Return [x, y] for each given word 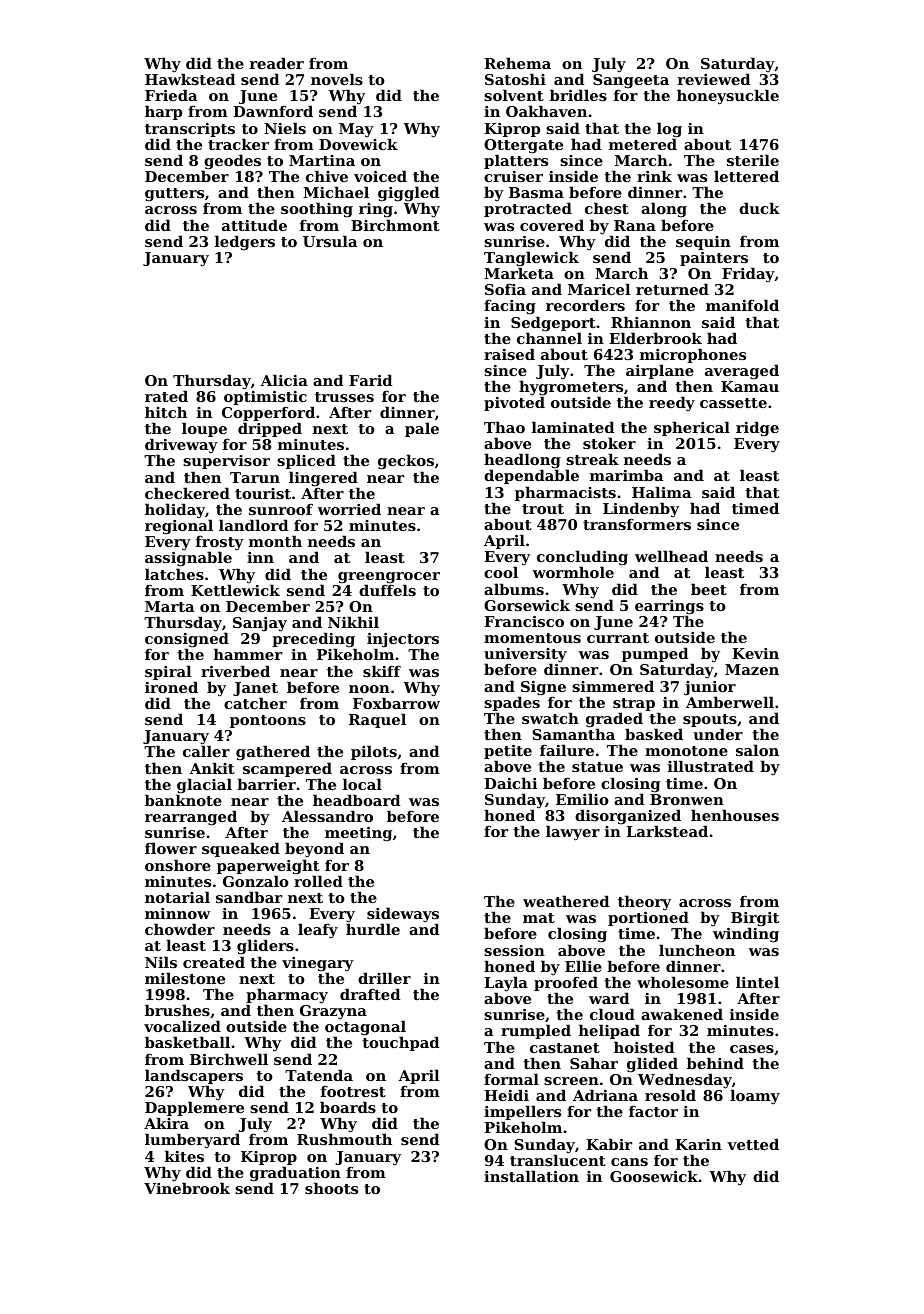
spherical [692, 428]
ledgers [245, 243]
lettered [746, 176]
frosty [220, 544]
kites [184, 1156]
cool [501, 572]
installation [531, 1176]
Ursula [330, 241]
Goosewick [654, 1176]
